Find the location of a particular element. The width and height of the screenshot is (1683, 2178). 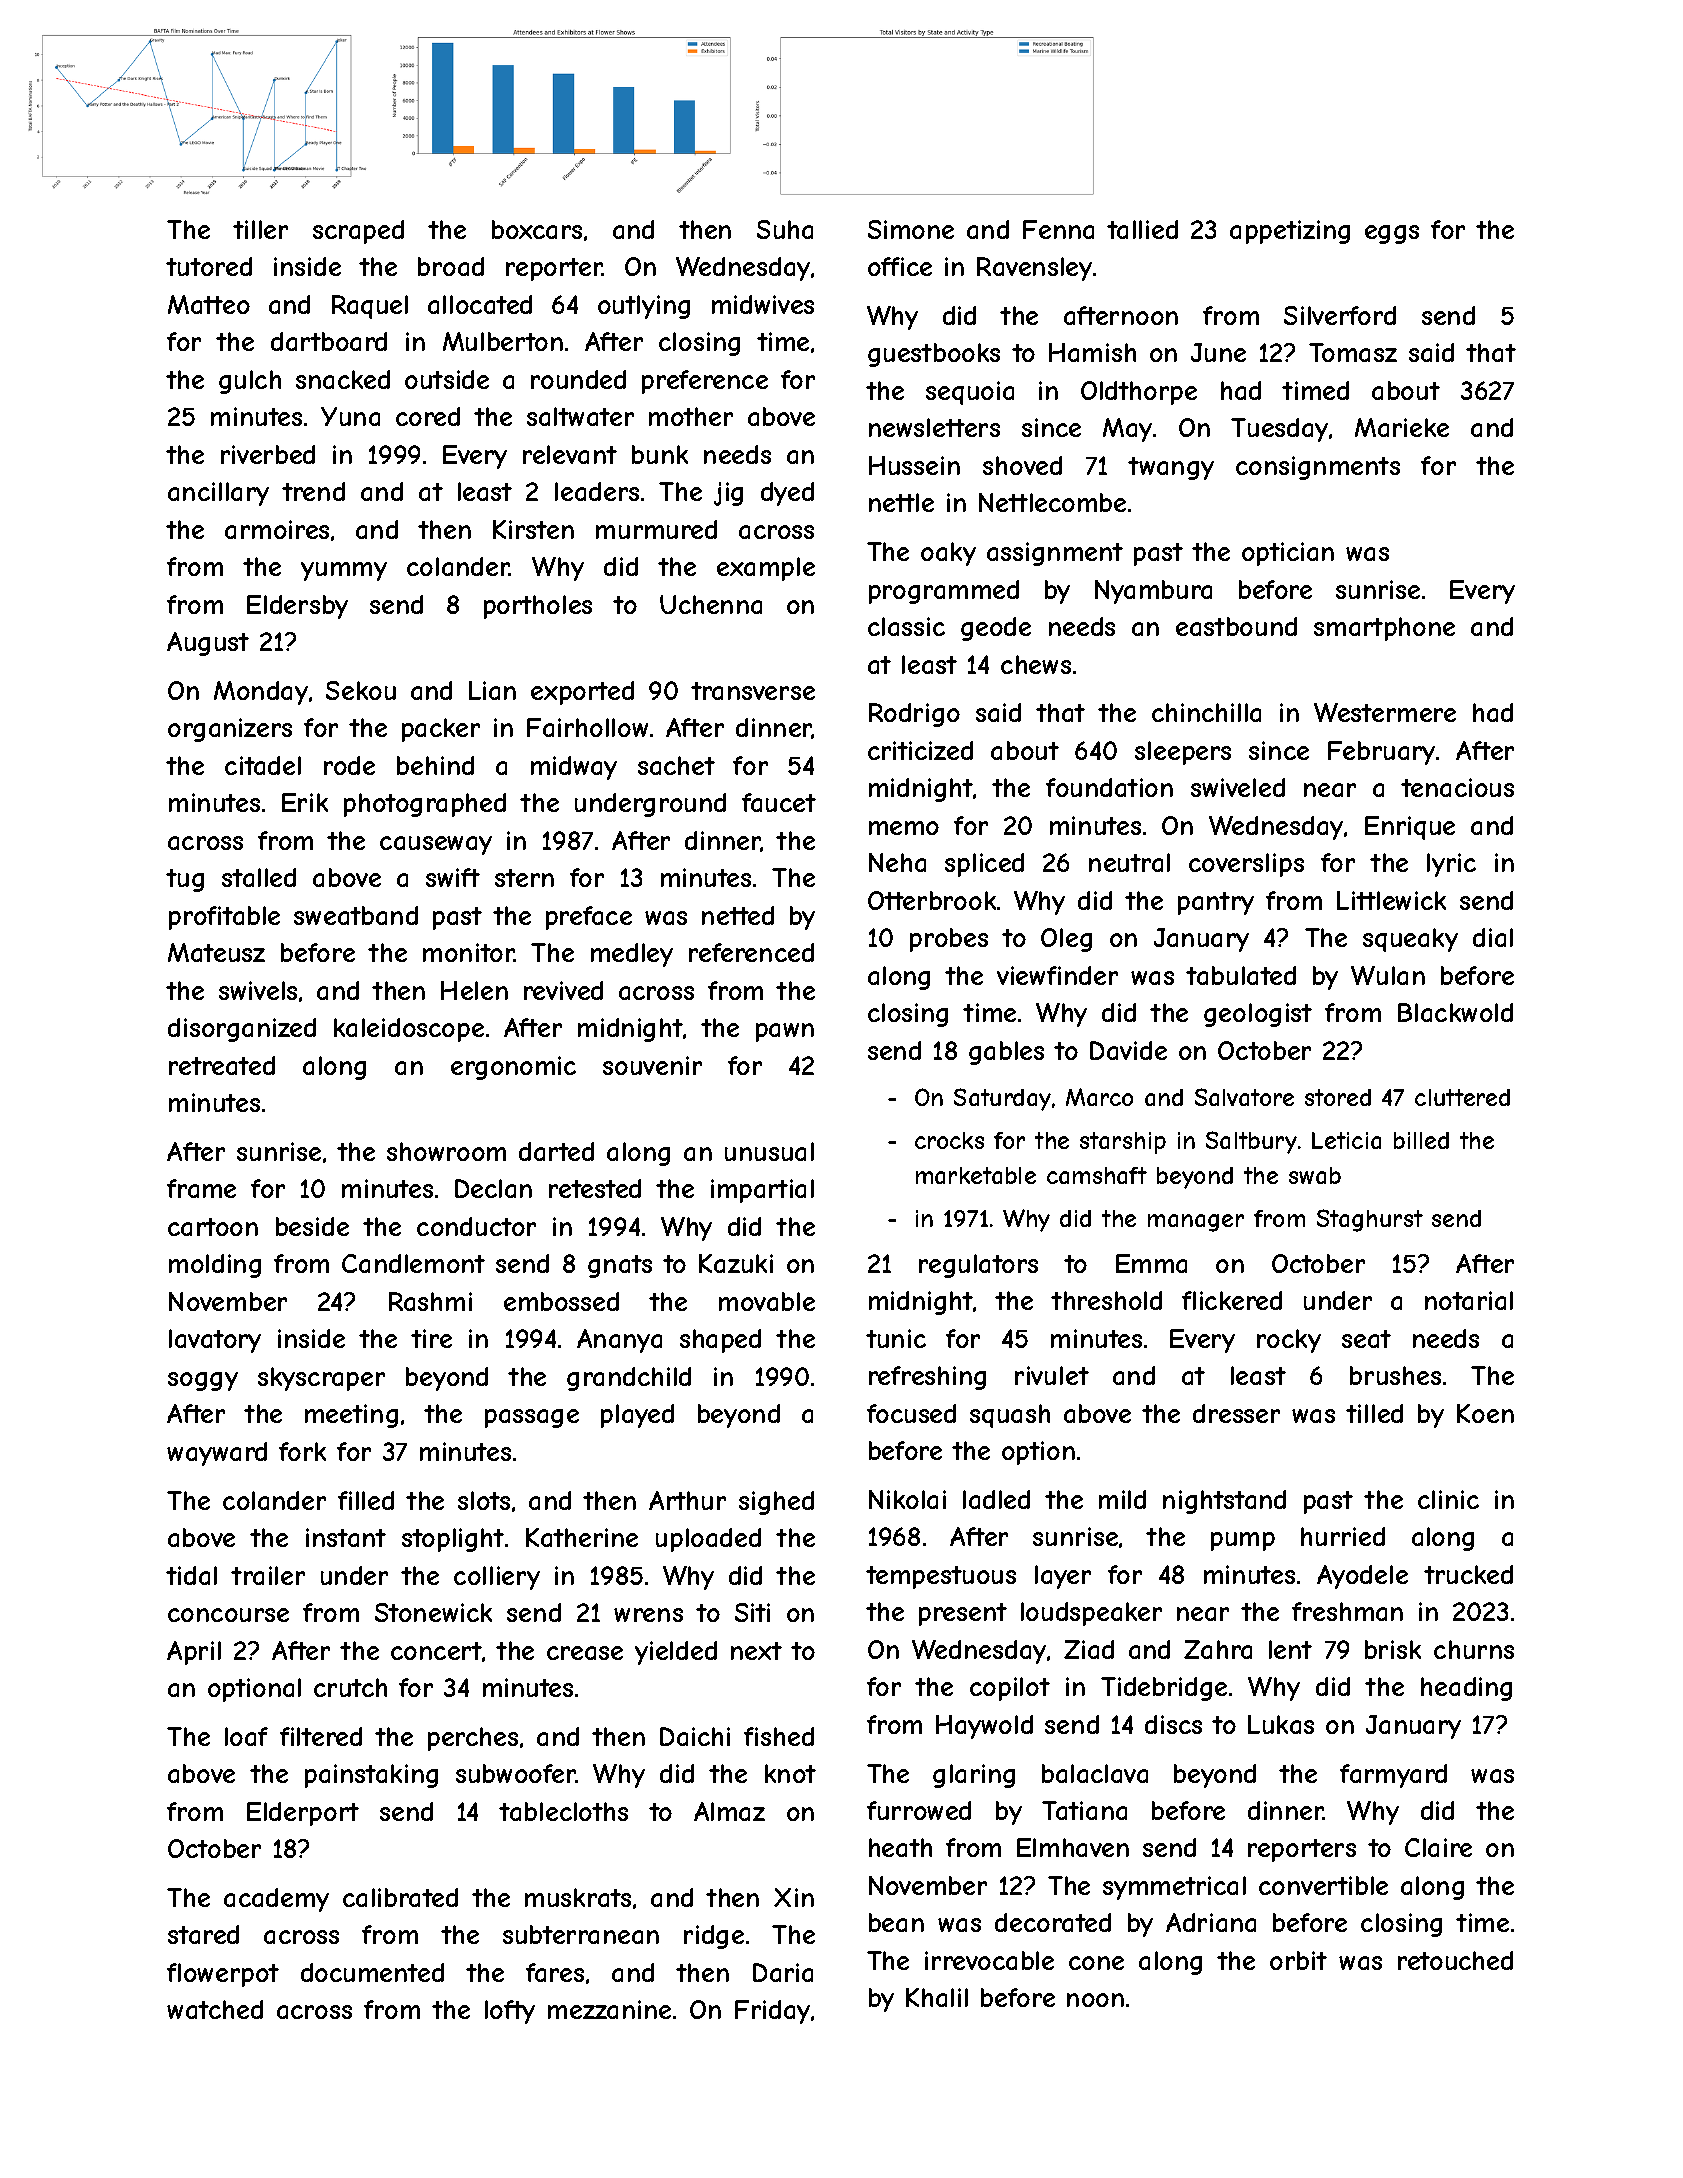

Elderport is located at coordinates (303, 1814).
